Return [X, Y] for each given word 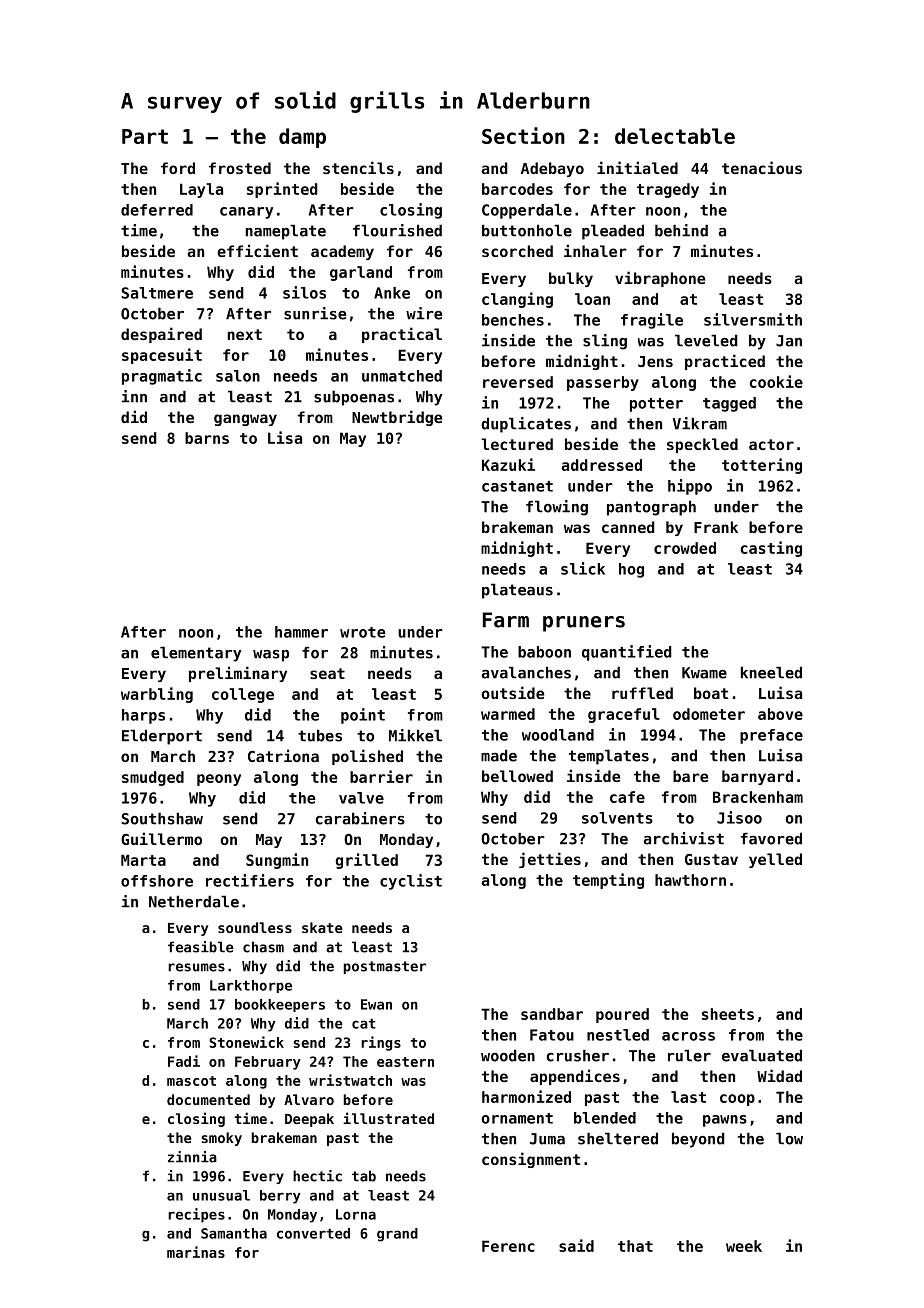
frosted [240, 168]
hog [631, 570]
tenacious [762, 167]
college [243, 695]
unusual [221, 1195]
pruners [584, 624]
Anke [392, 293]
